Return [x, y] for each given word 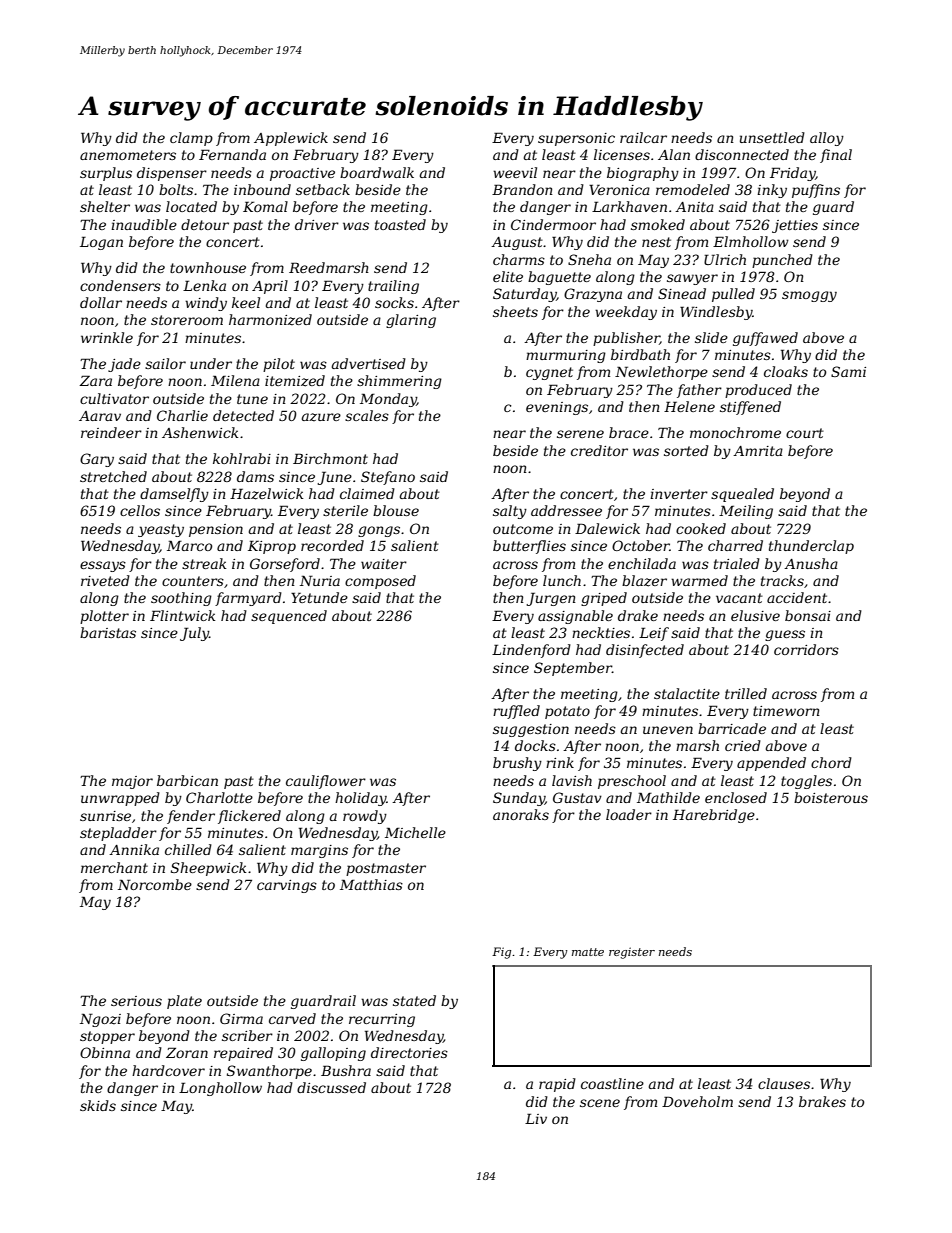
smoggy [809, 296]
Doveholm [697, 1101]
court [805, 433]
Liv [536, 1118]
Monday [388, 400]
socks [394, 302]
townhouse [208, 267]
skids [98, 1105]
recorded [332, 545]
